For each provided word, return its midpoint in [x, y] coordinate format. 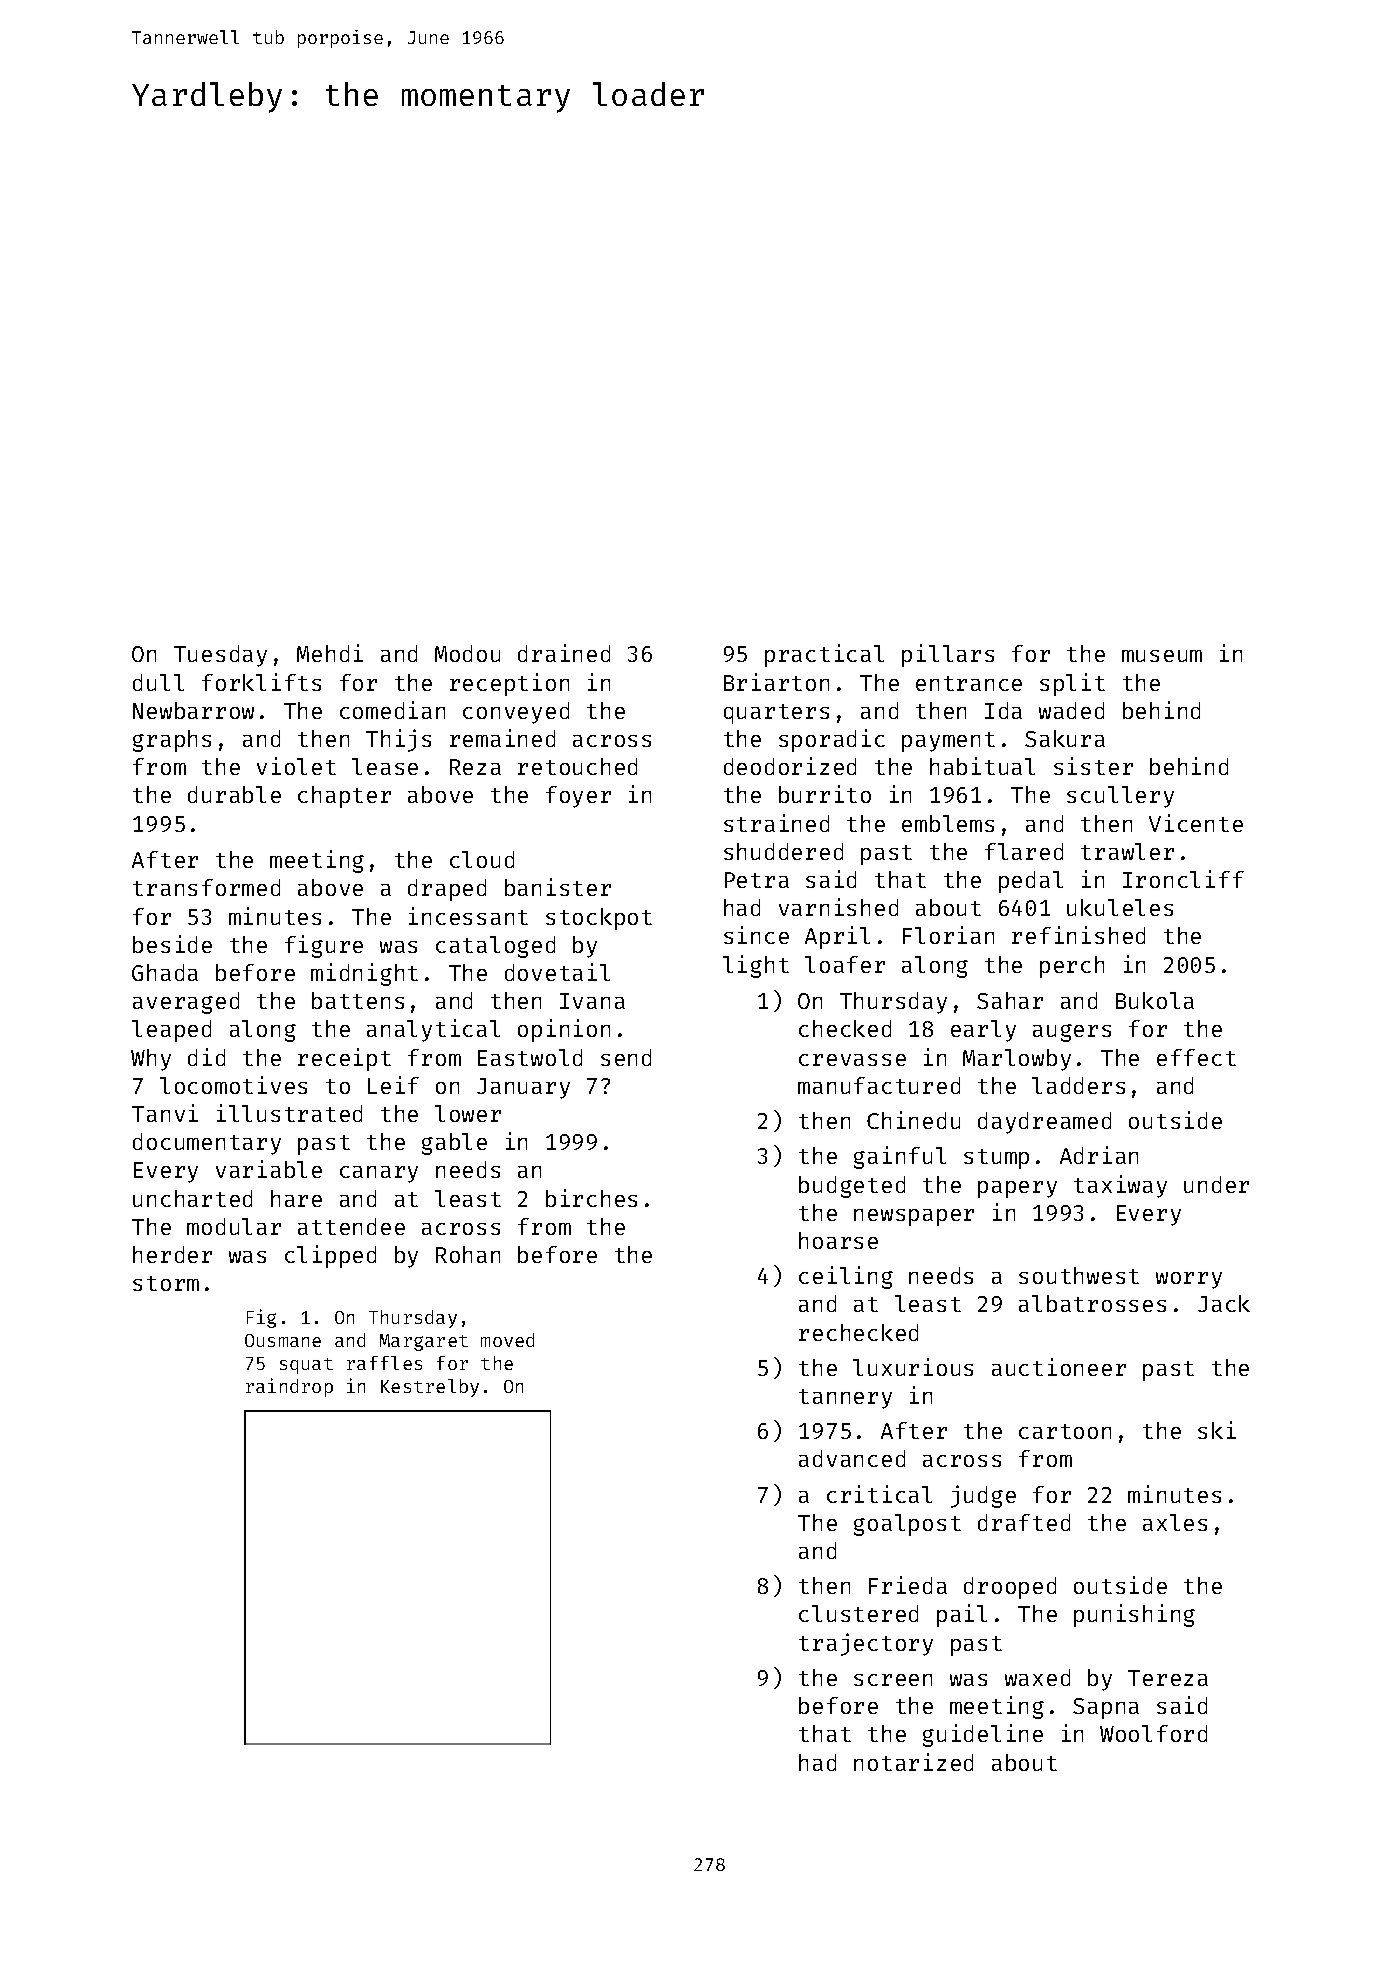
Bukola [1155, 1000]
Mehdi [330, 653]
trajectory [866, 1644]
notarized [913, 1762]
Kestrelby [430, 1388]
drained [564, 653]
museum [1162, 656]
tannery [845, 1399]
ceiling [846, 1277]
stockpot [599, 919]
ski [1217, 1430]
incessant [468, 916]
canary [379, 1174]
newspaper [914, 1217]
